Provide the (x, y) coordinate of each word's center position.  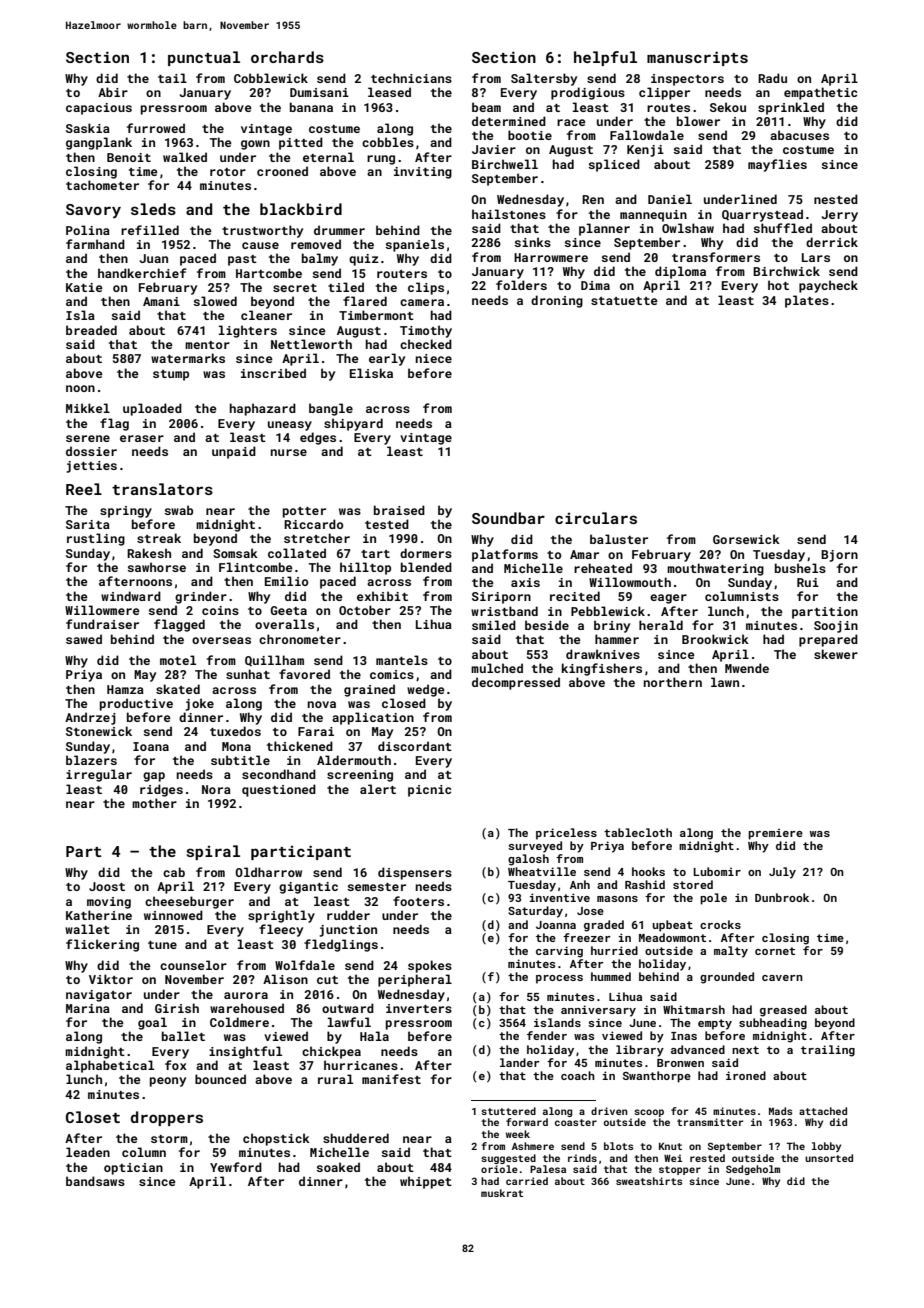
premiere (775, 834)
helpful (605, 58)
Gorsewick (746, 539)
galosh (528, 860)
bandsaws (95, 1181)
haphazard (263, 409)
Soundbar (508, 518)
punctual (204, 58)
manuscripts (697, 58)
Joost (107, 886)
